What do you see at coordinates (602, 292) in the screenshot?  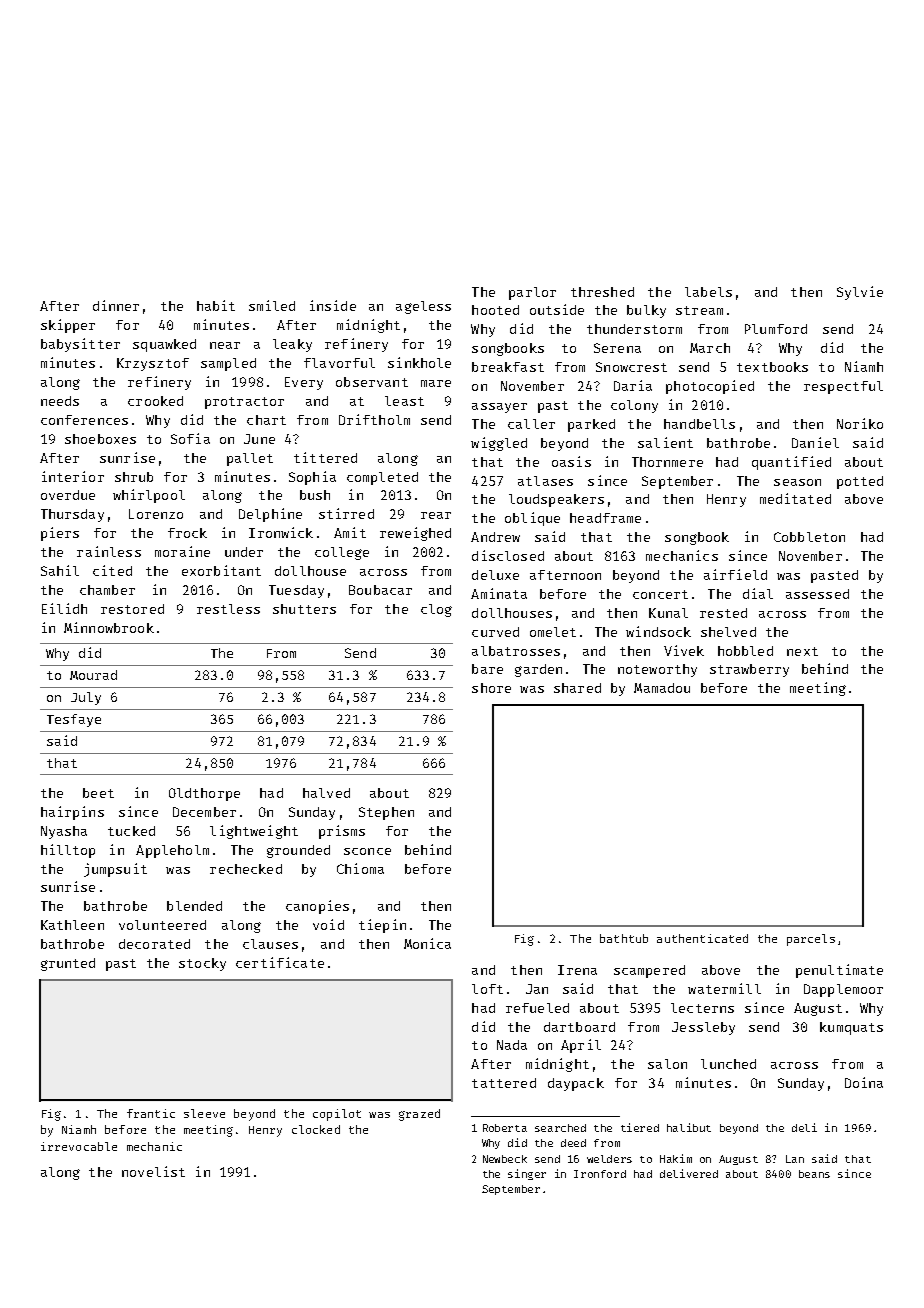 I see `threshed` at bounding box center [602, 292].
